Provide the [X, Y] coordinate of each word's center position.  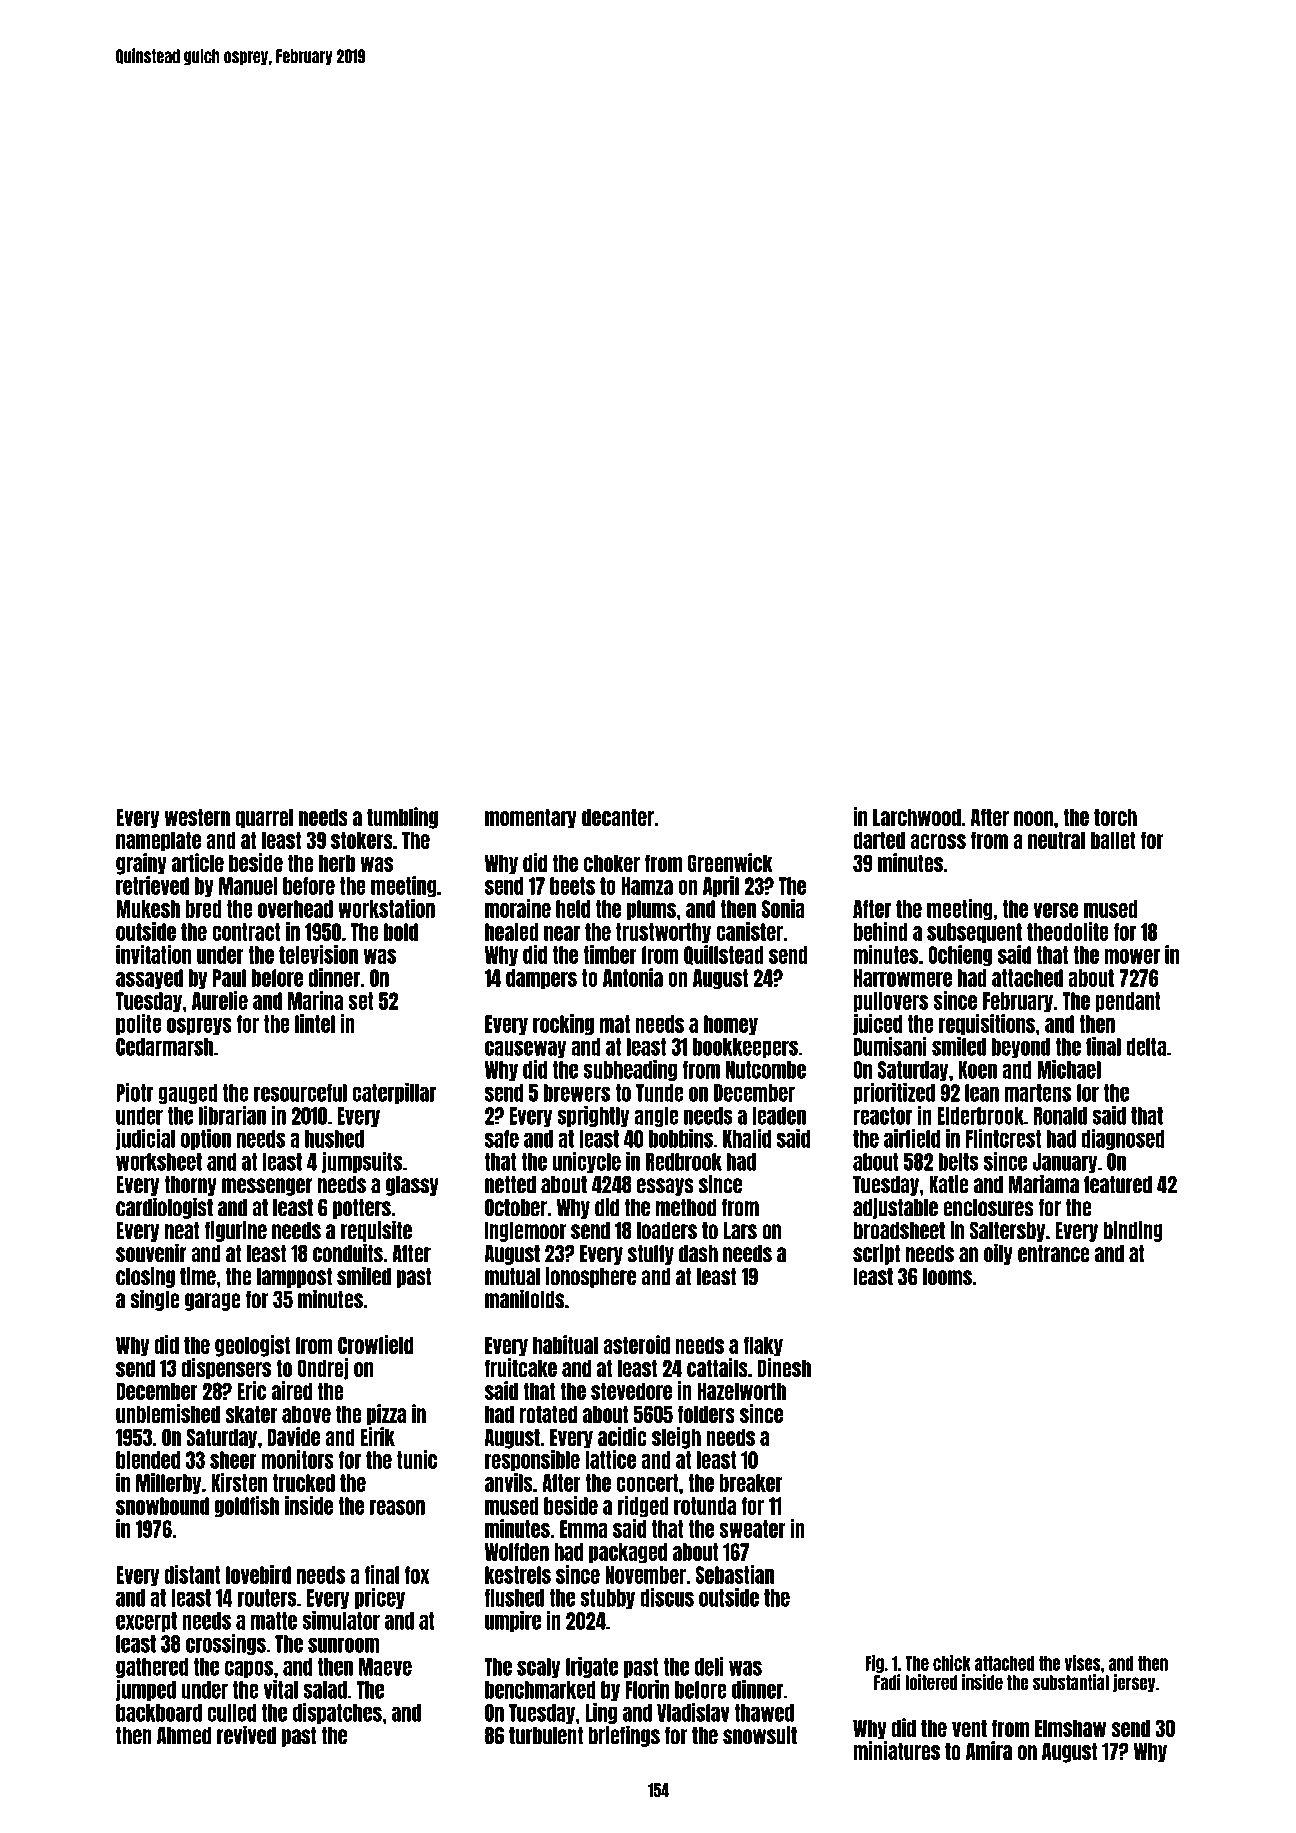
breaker [750, 1483]
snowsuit [760, 1735]
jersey [1134, 1683]
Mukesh [148, 909]
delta [1146, 1047]
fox [417, 1575]
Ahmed [184, 1736]
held [573, 909]
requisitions [987, 1024]
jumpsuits [362, 1162]
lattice [610, 1459]
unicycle [587, 1162]
